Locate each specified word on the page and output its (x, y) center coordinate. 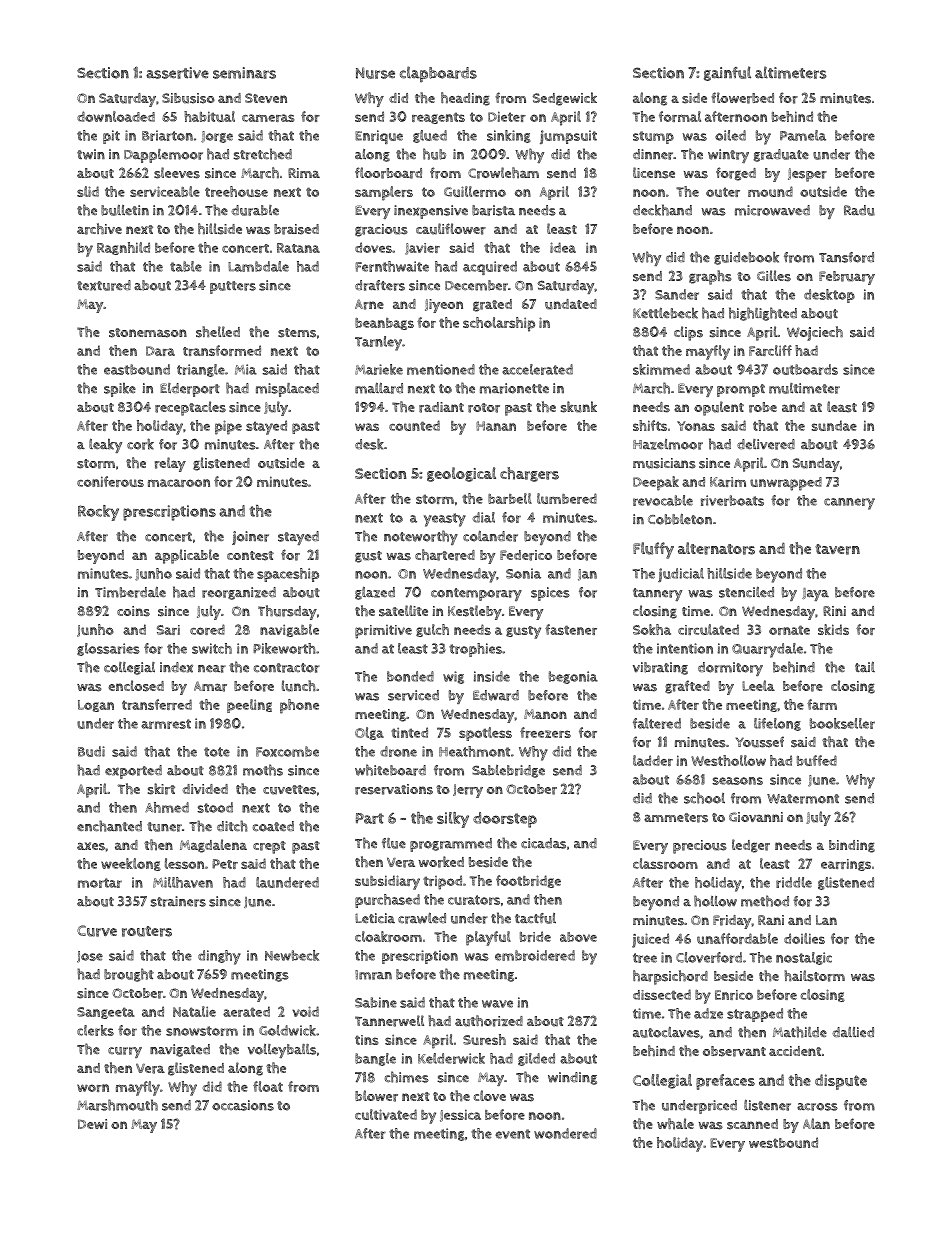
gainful (727, 73)
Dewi (92, 1124)
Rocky (98, 513)
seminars (244, 73)
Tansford (846, 257)
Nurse (375, 73)
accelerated (537, 369)
